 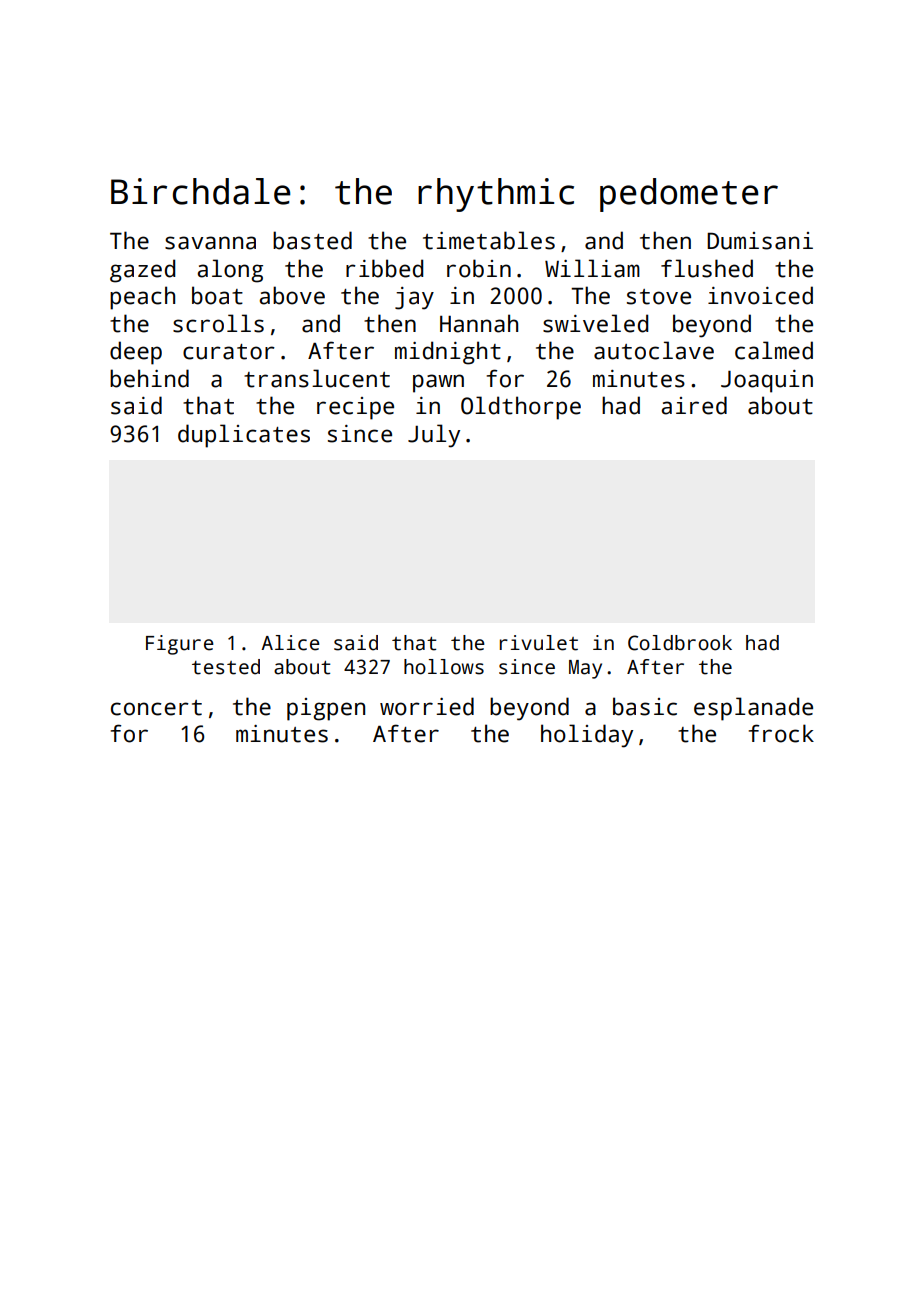 What do you see at coordinates (312, 240) in the screenshot?
I see `basted` at bounding box center [312, 240].
